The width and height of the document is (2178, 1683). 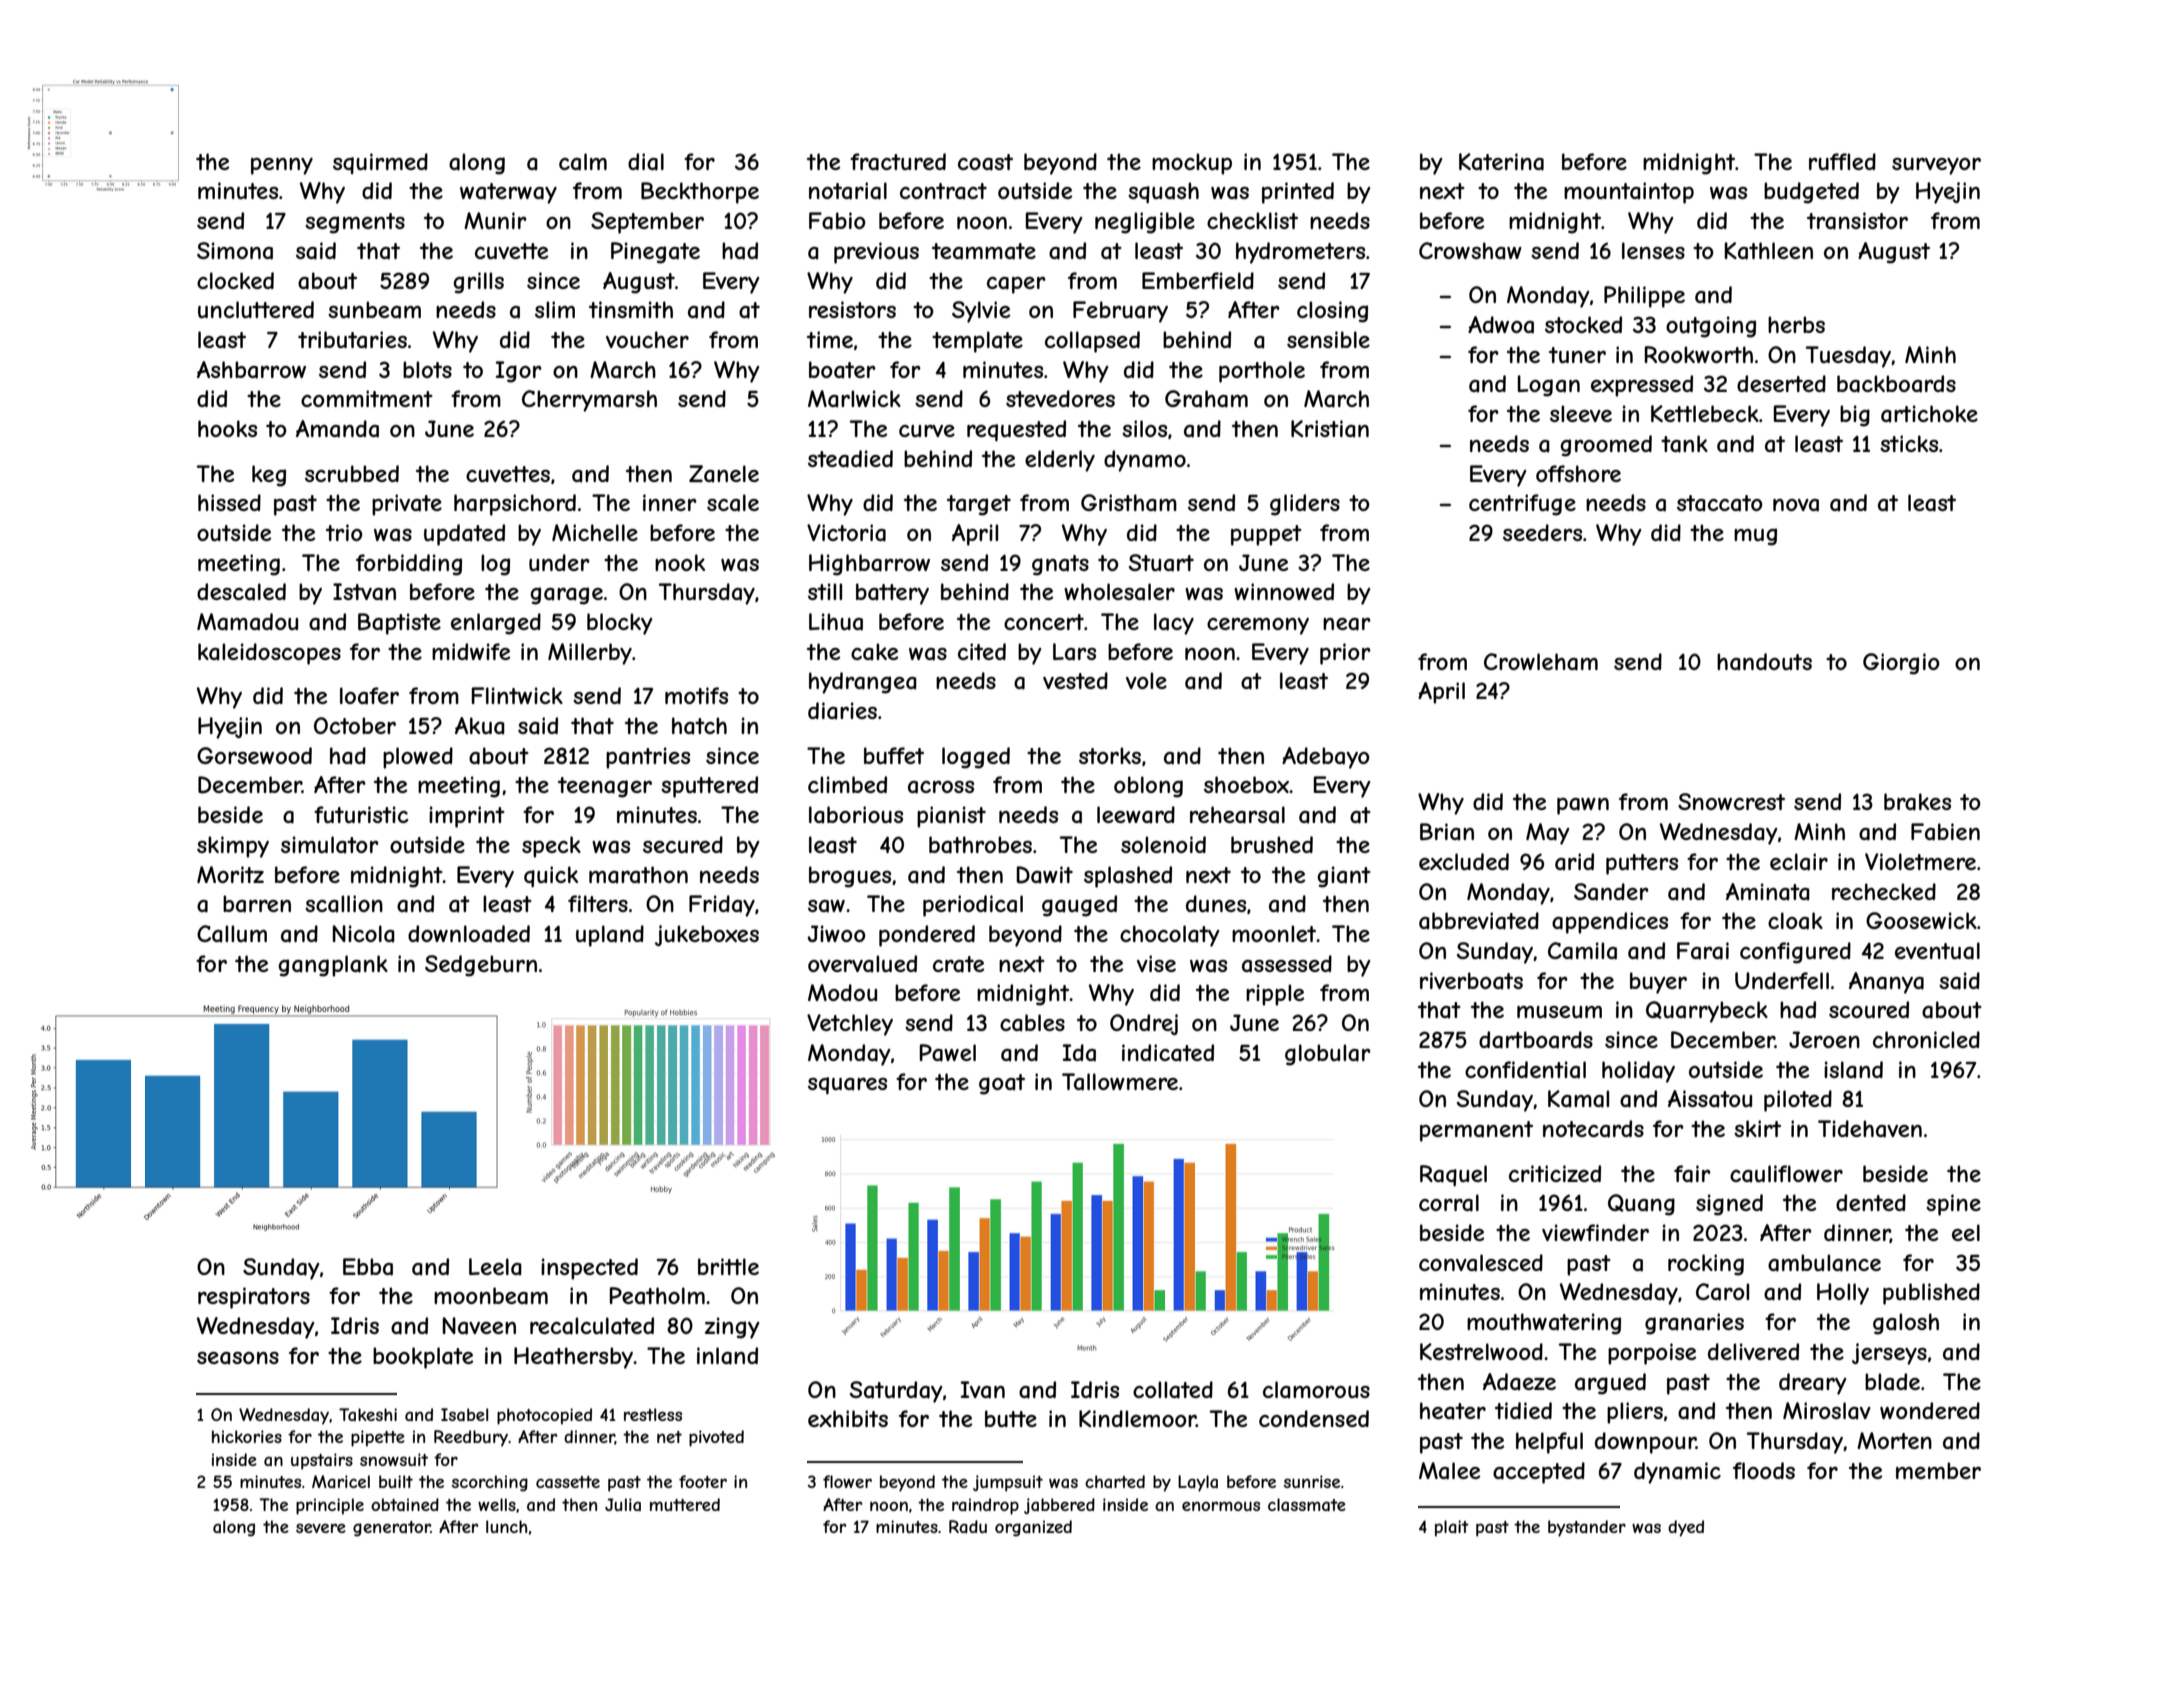 What do you see at coordinates (333, 966) in the document?
I see `gangplank` at bounding box center [333, 966].
